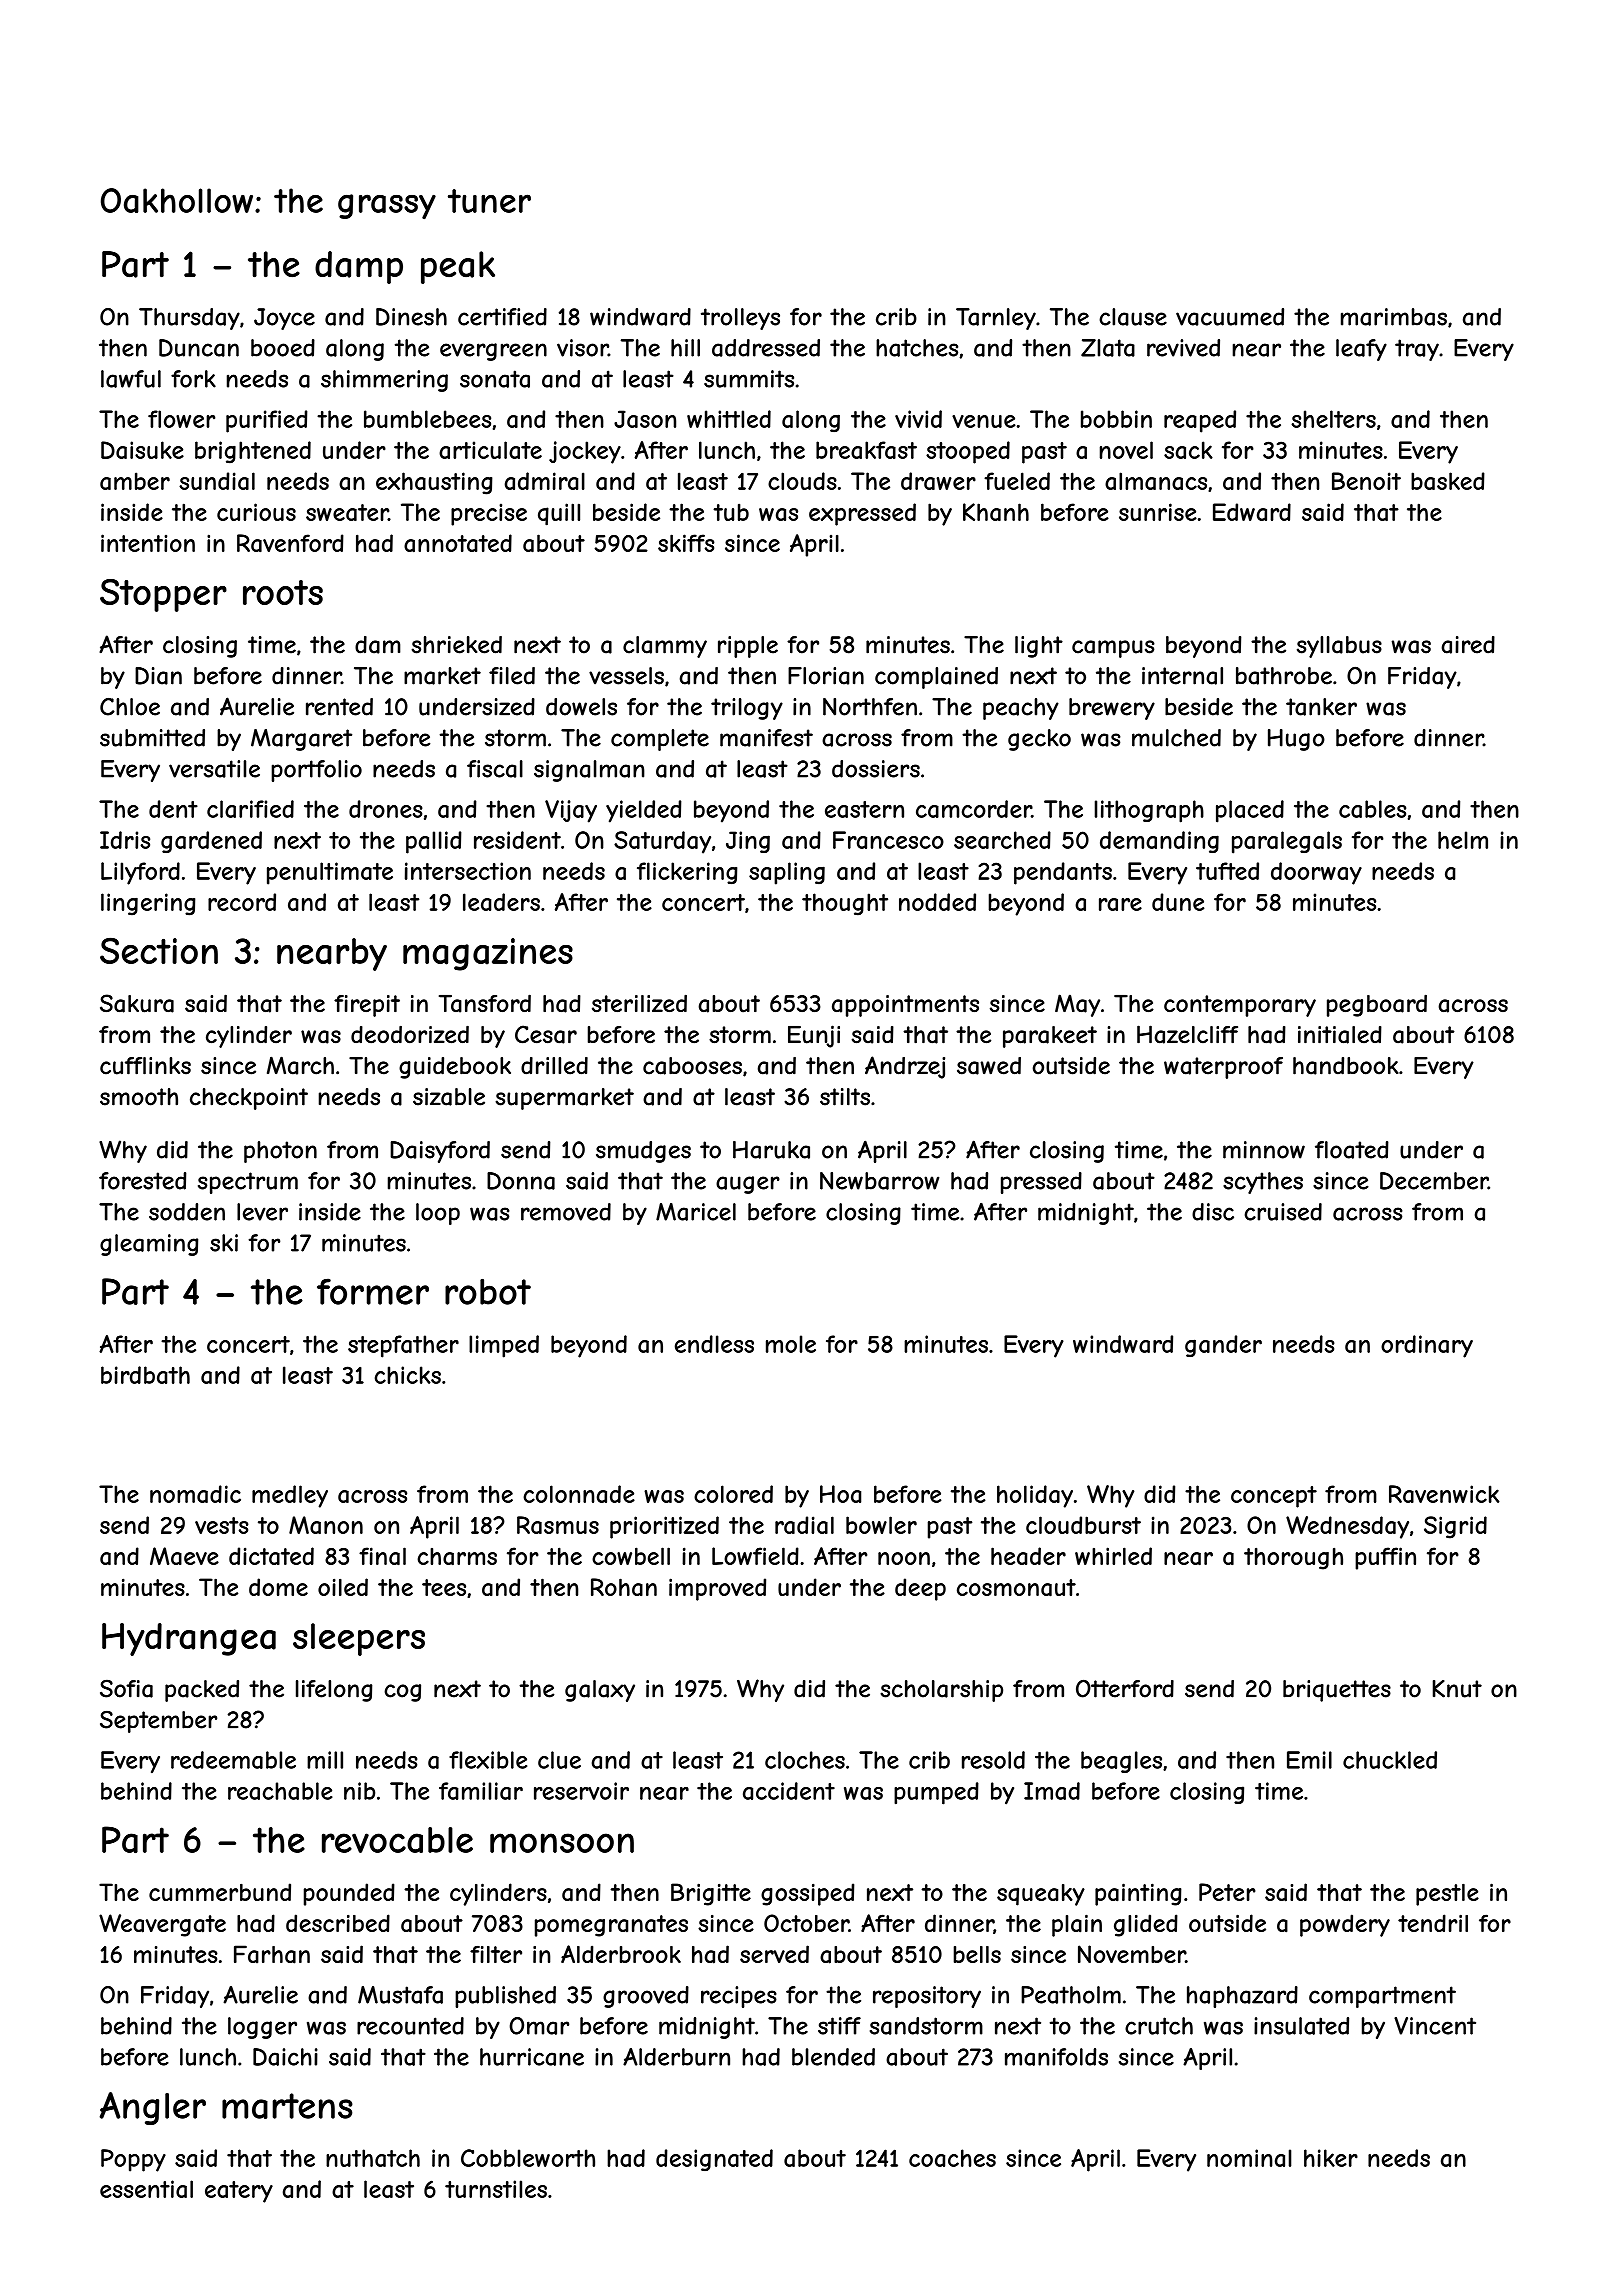  Describe the element at coordinates (1394, 317) in the screenshot. I see `marimbas` at that location.
